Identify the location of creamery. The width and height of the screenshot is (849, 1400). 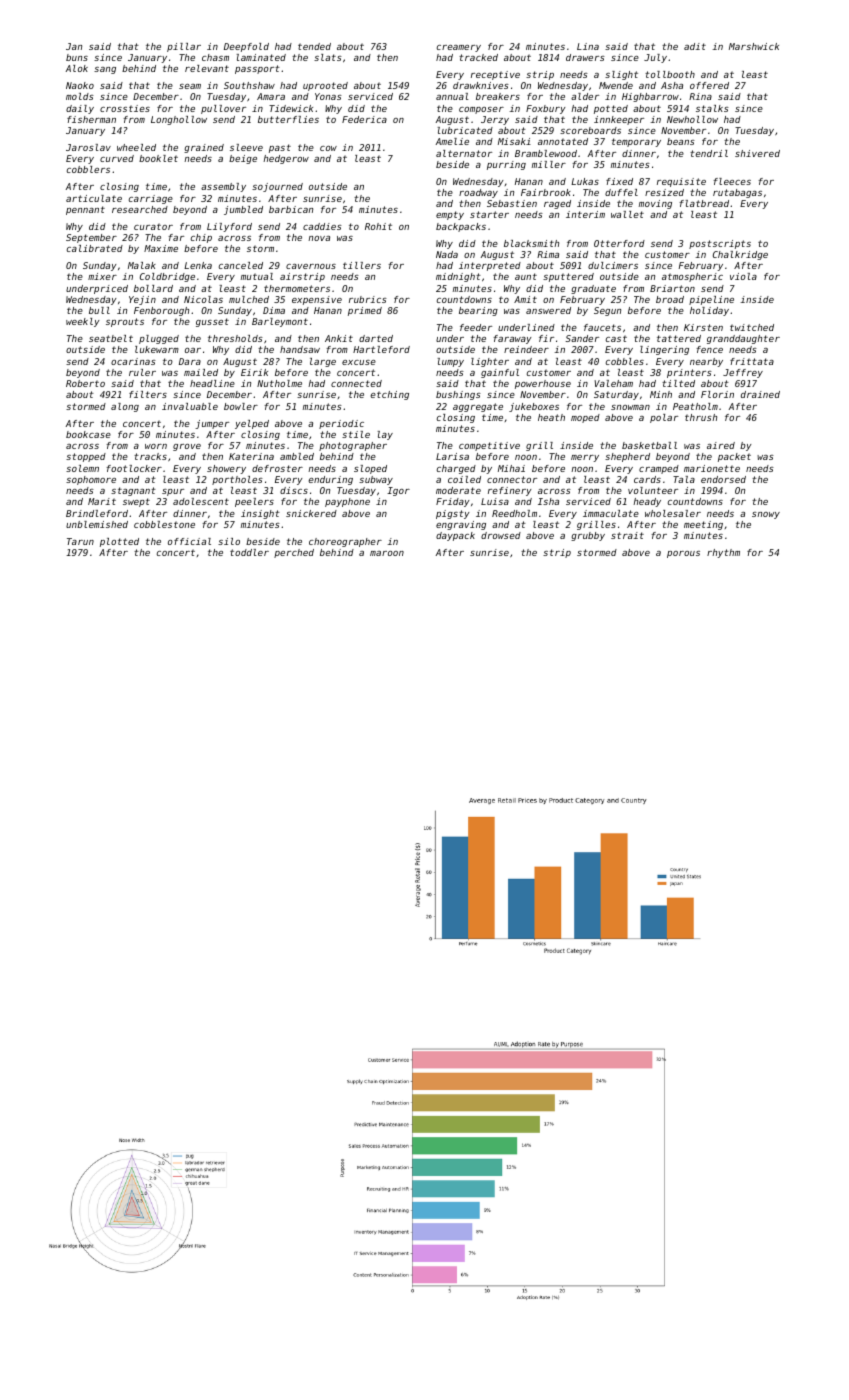
(459, 48).
